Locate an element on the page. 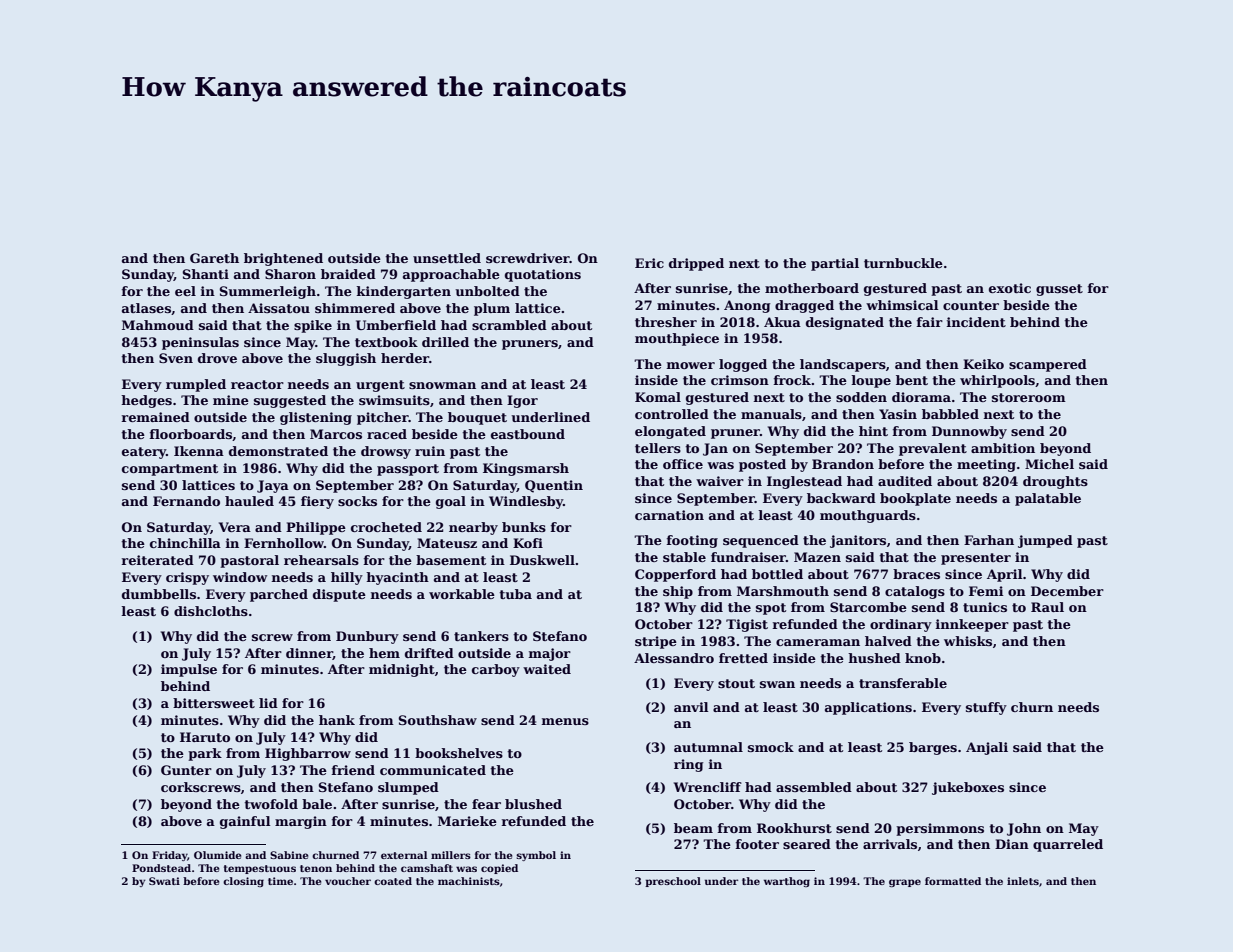  brightened is located at coordinates (283, 259).
